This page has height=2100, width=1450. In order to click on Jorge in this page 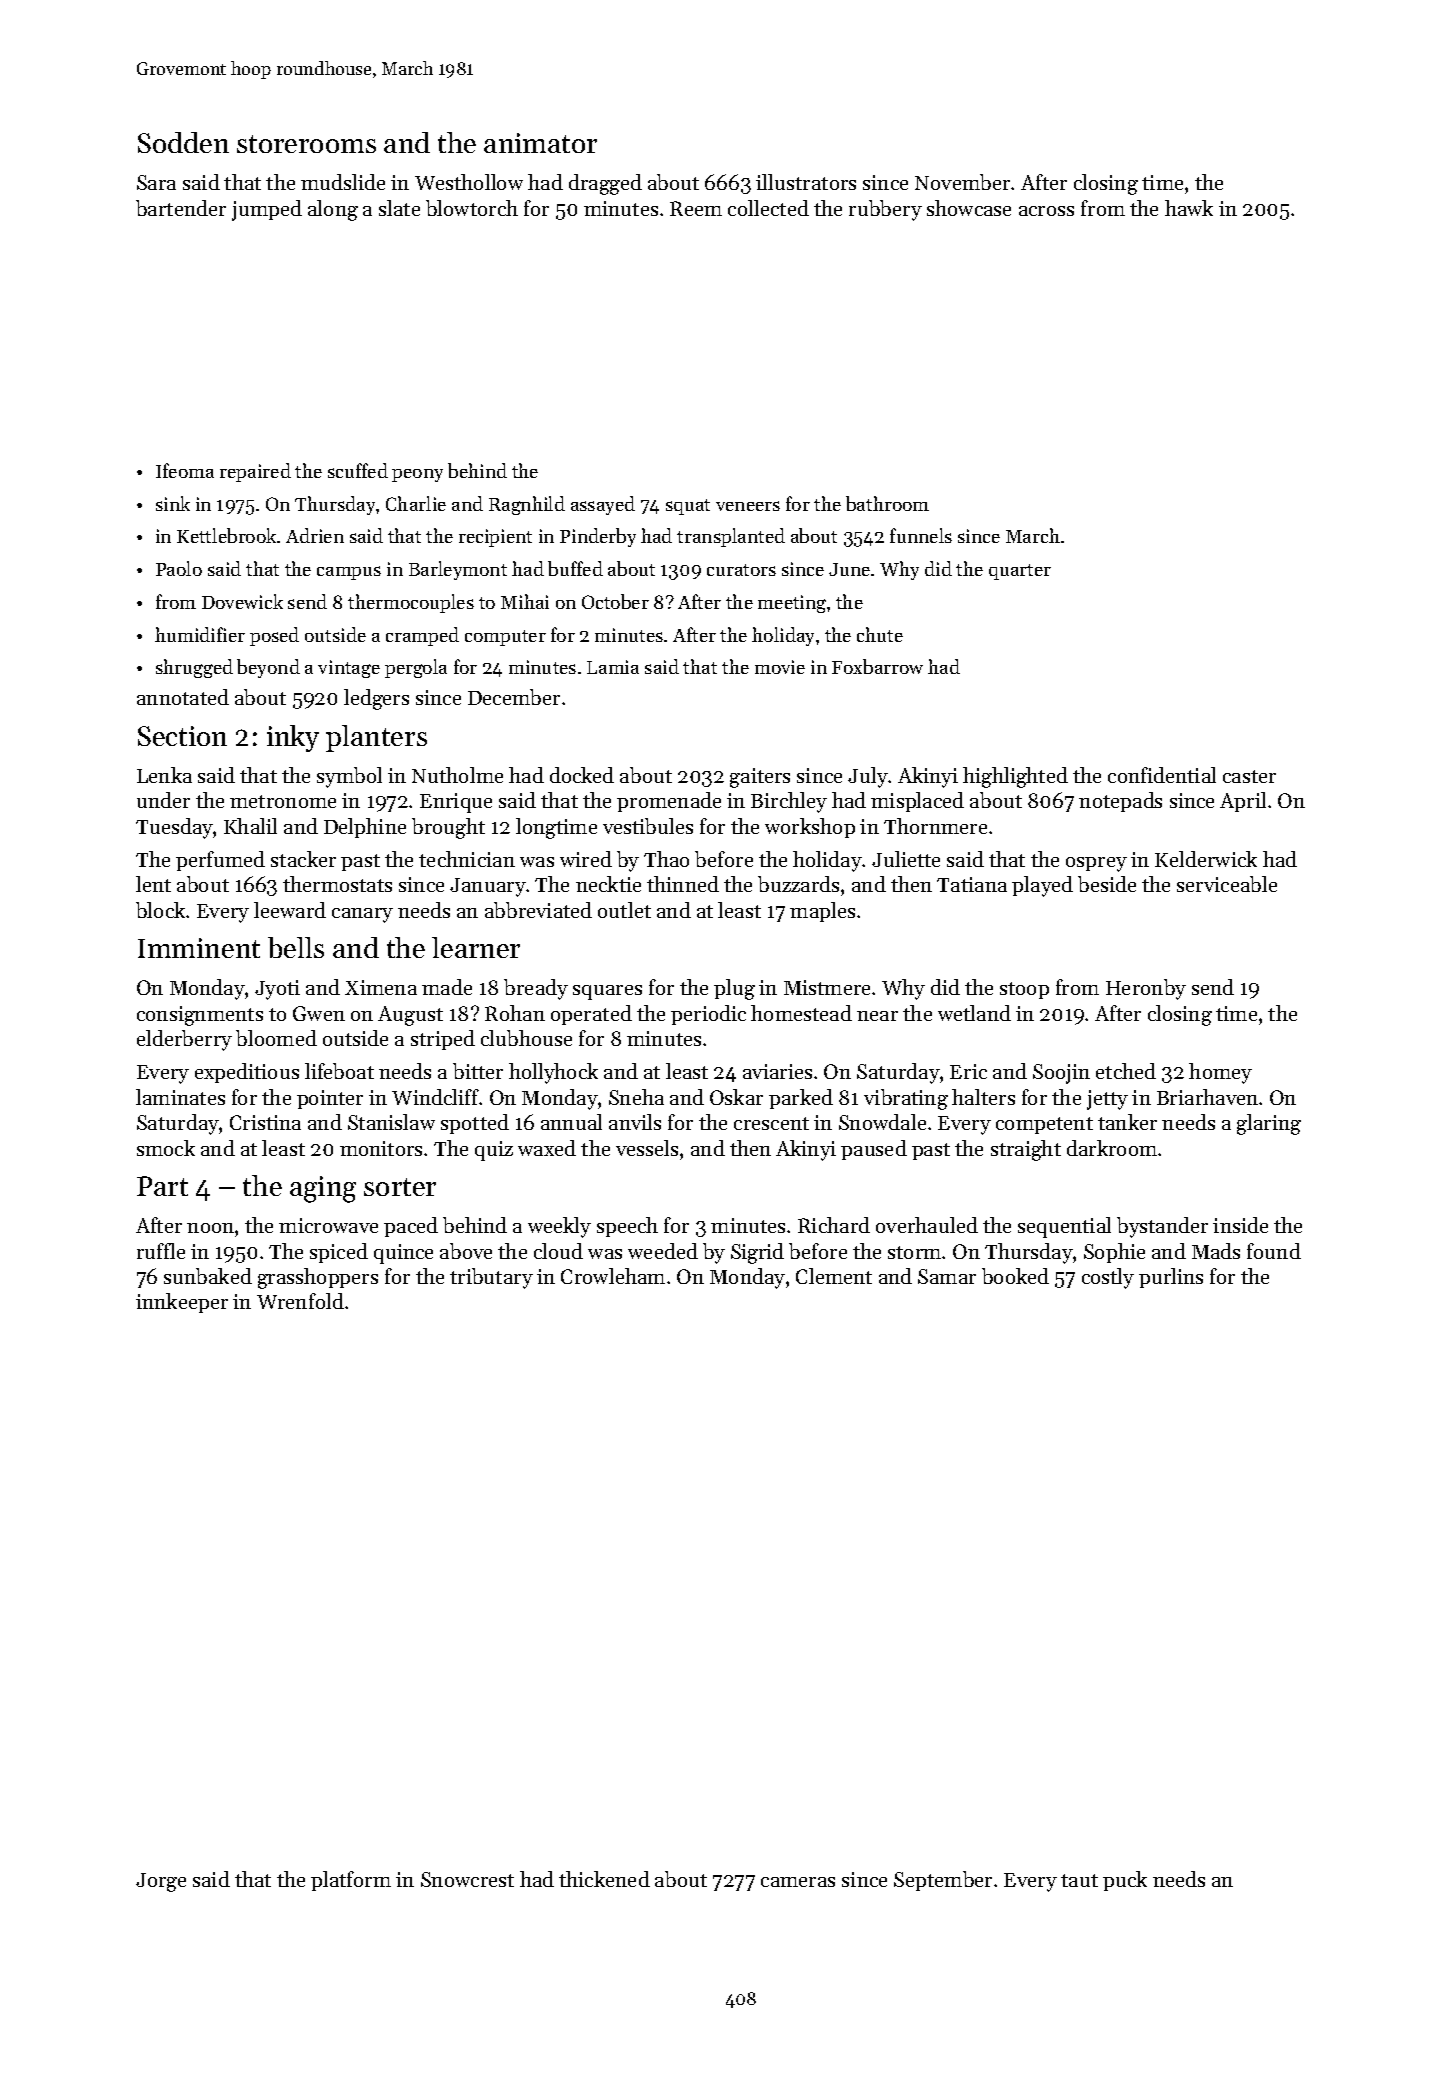, I will do `click(161, 1882)`.
